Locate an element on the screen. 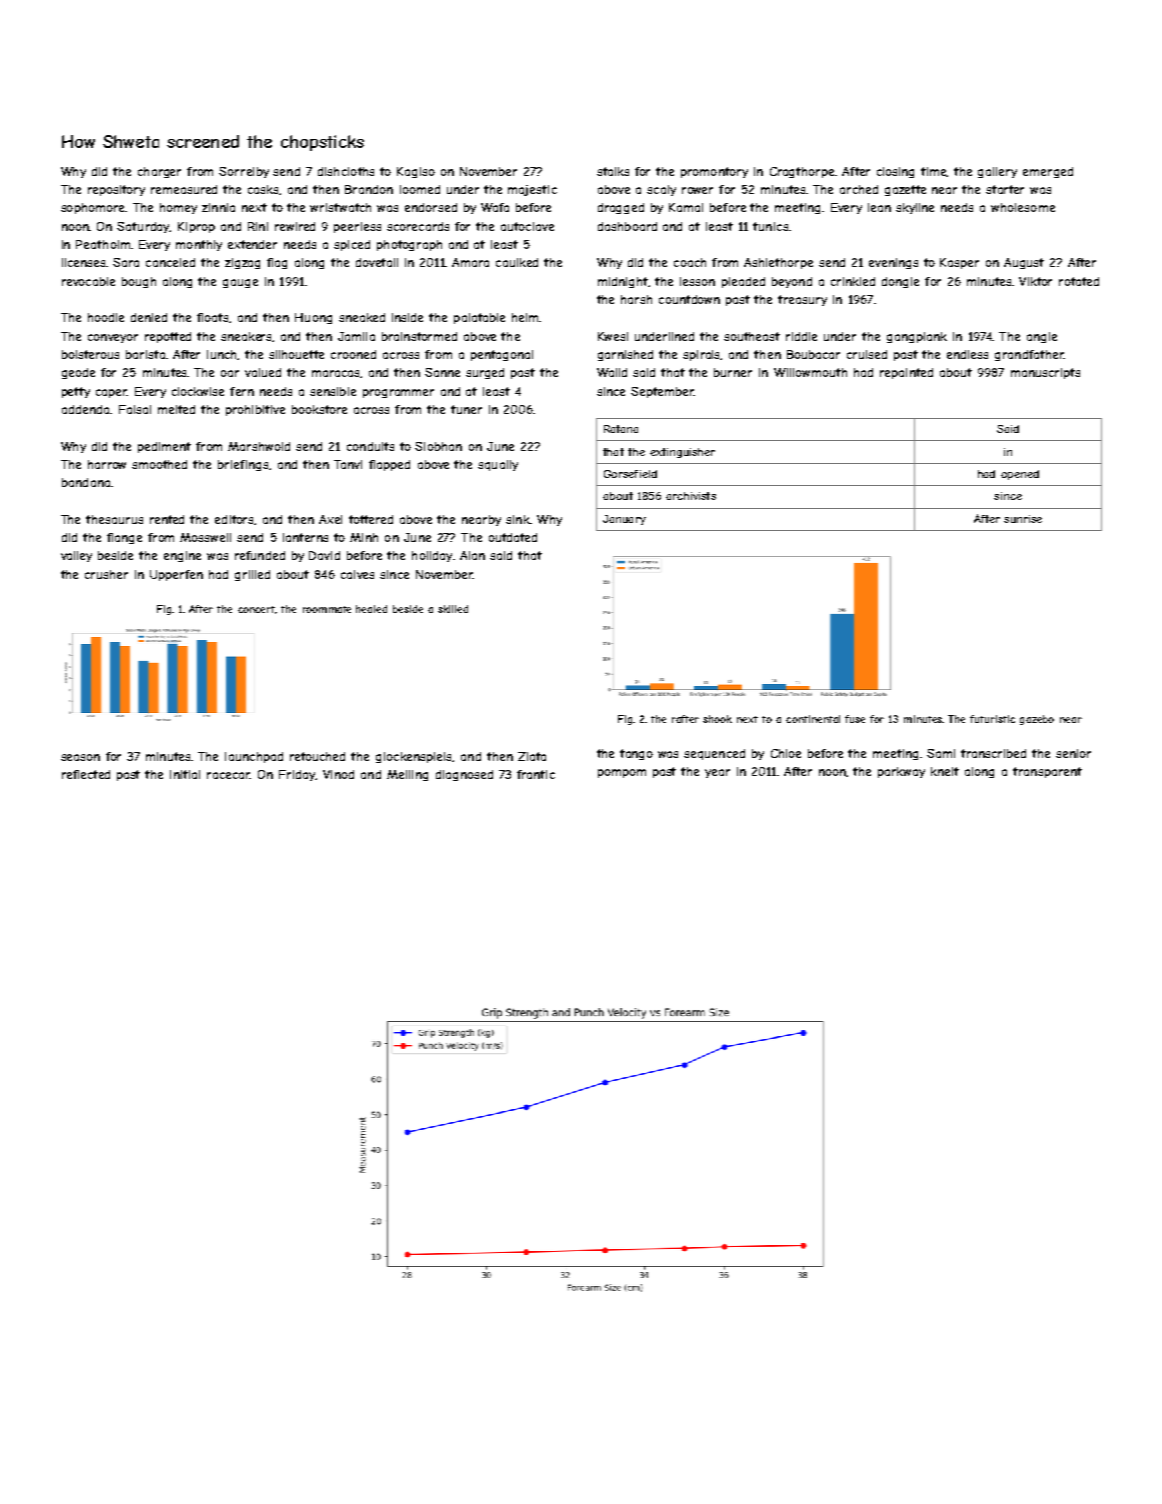 The image size is (1162, 1504). Willowmouth is located at coordinates (810, 372).
